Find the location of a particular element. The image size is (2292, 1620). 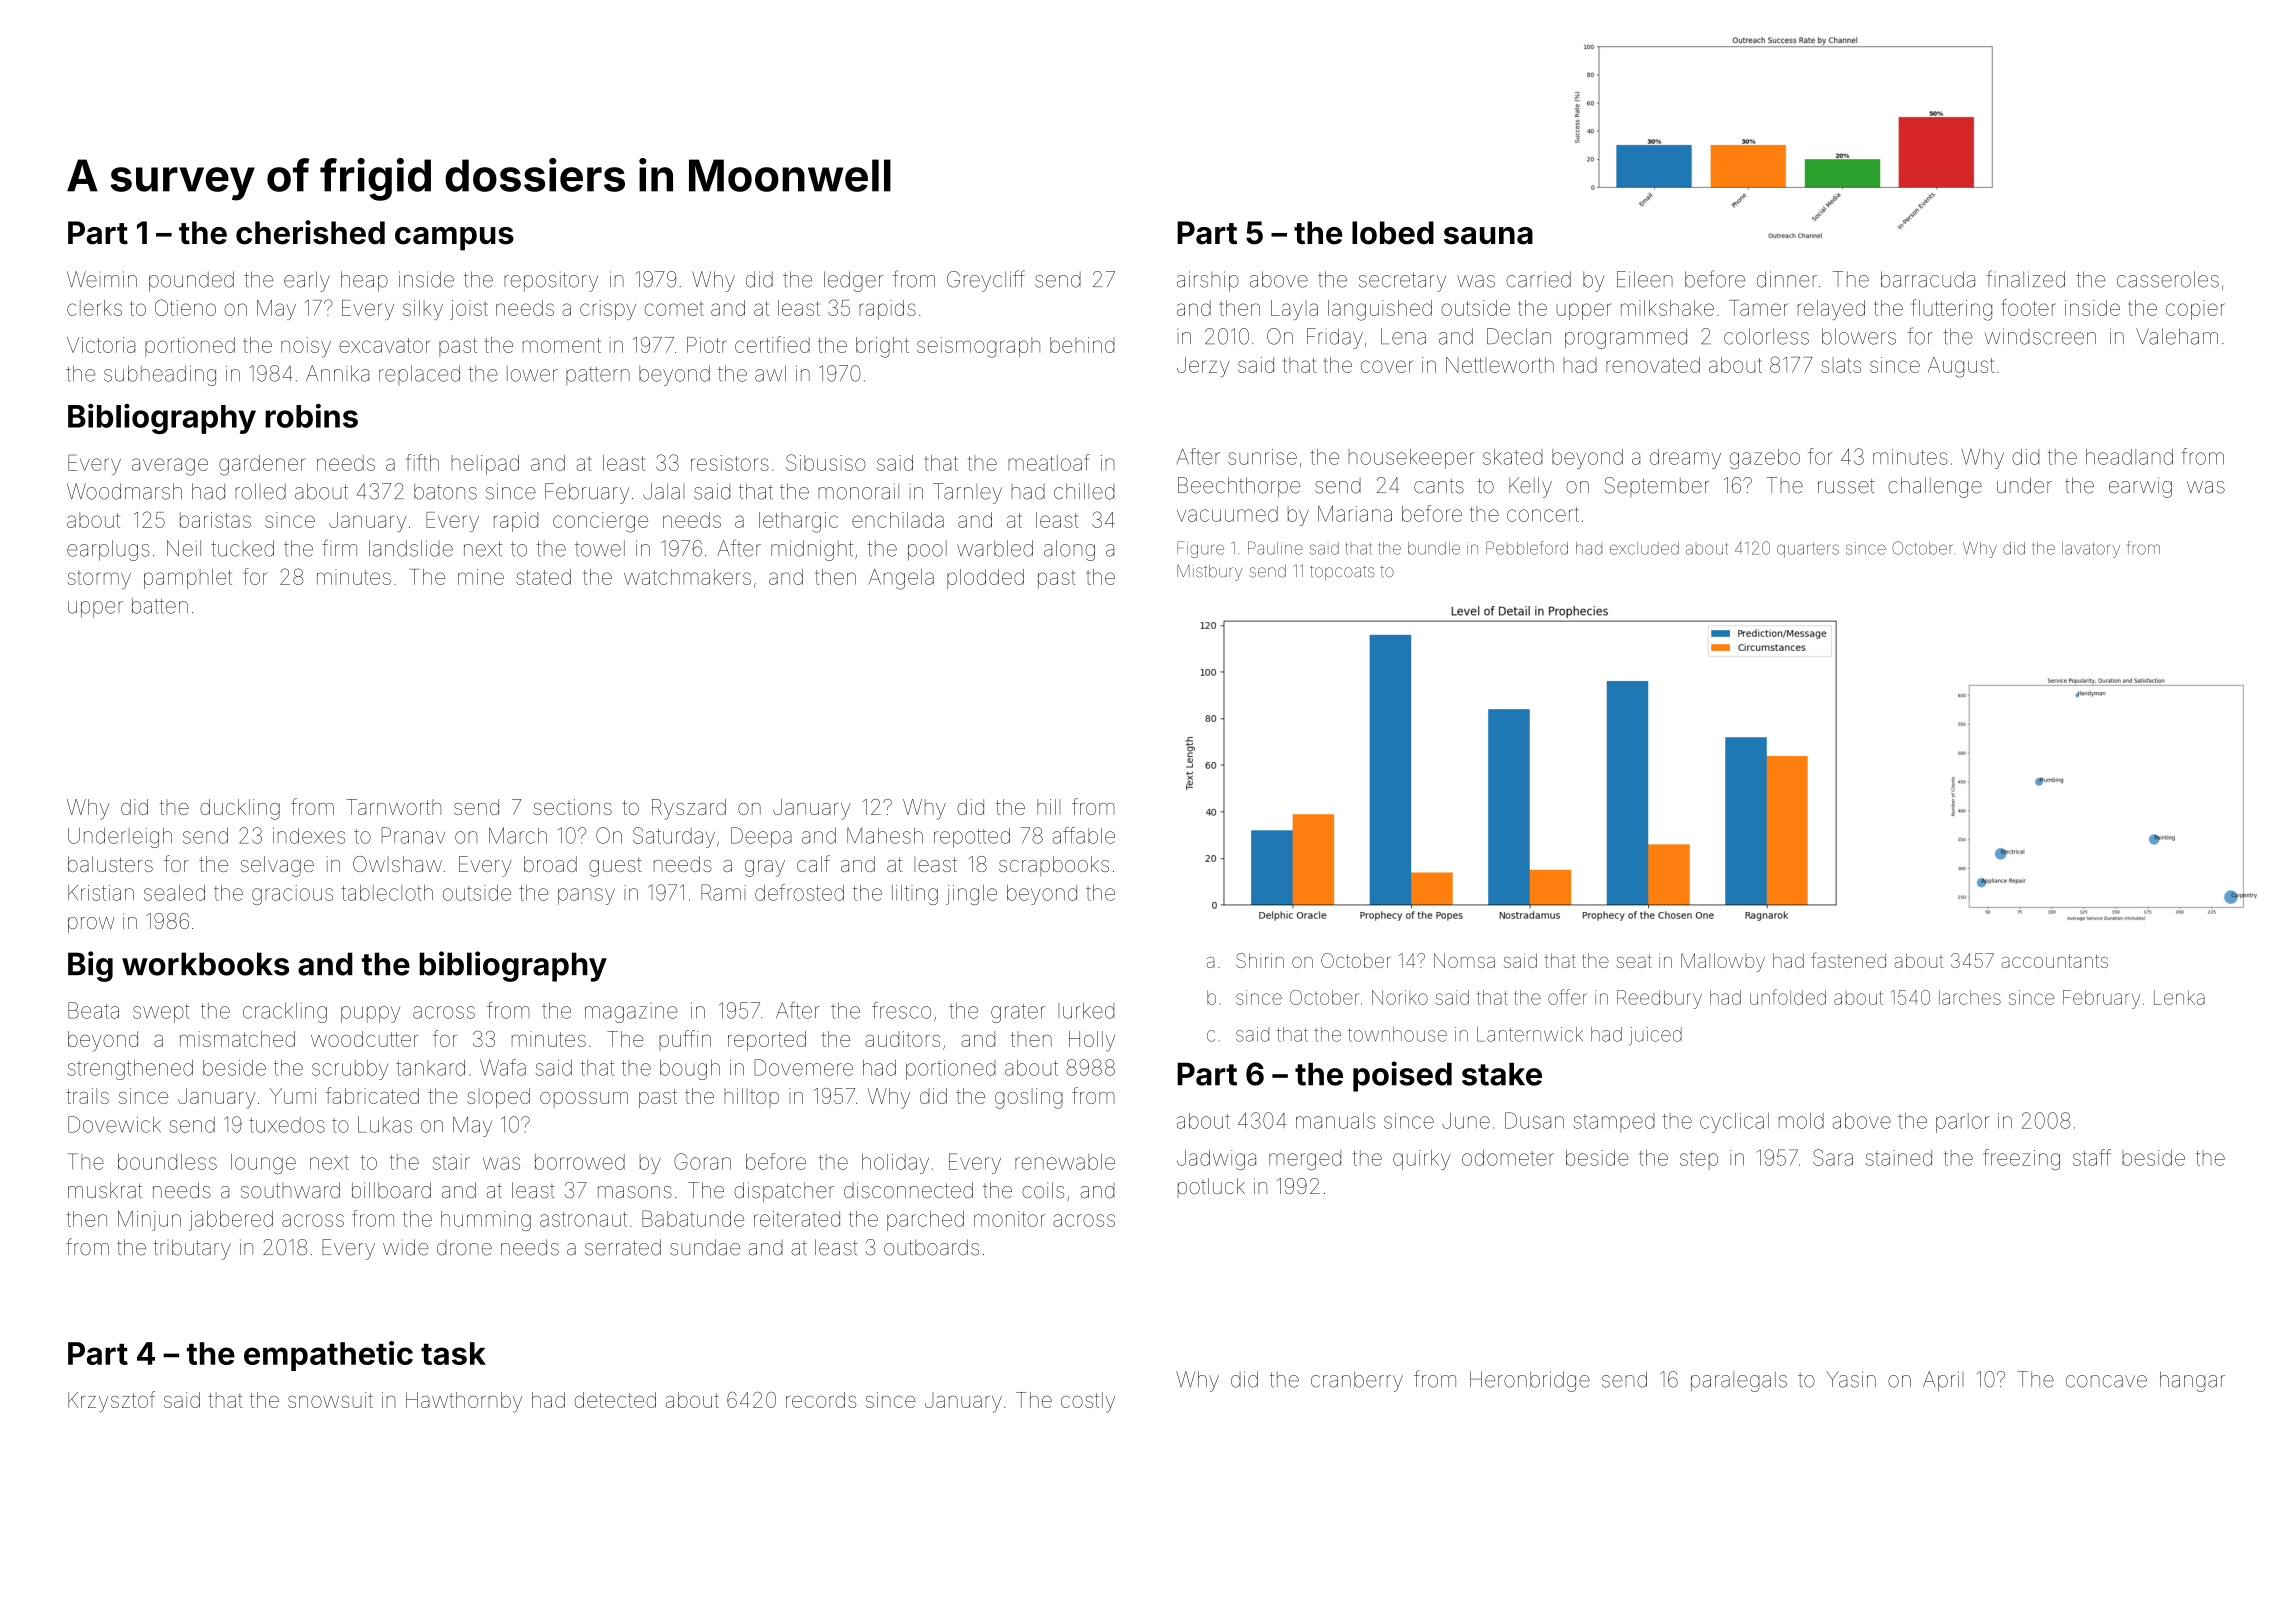

Heronbridge is located at coordinates (1530, 1381).
